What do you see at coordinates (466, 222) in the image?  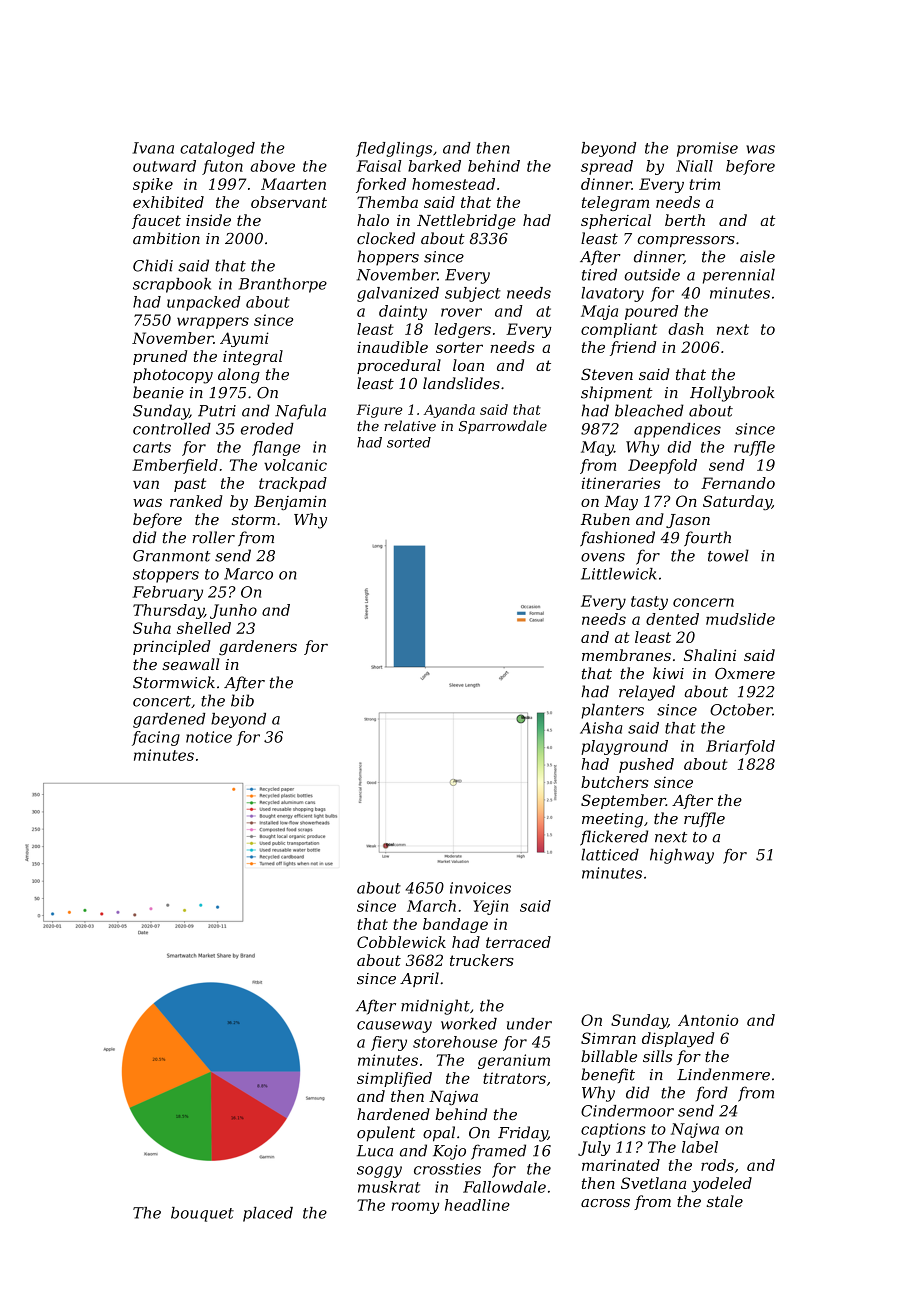 I see `Nettlebridge` at bounding box center [466, 222].
